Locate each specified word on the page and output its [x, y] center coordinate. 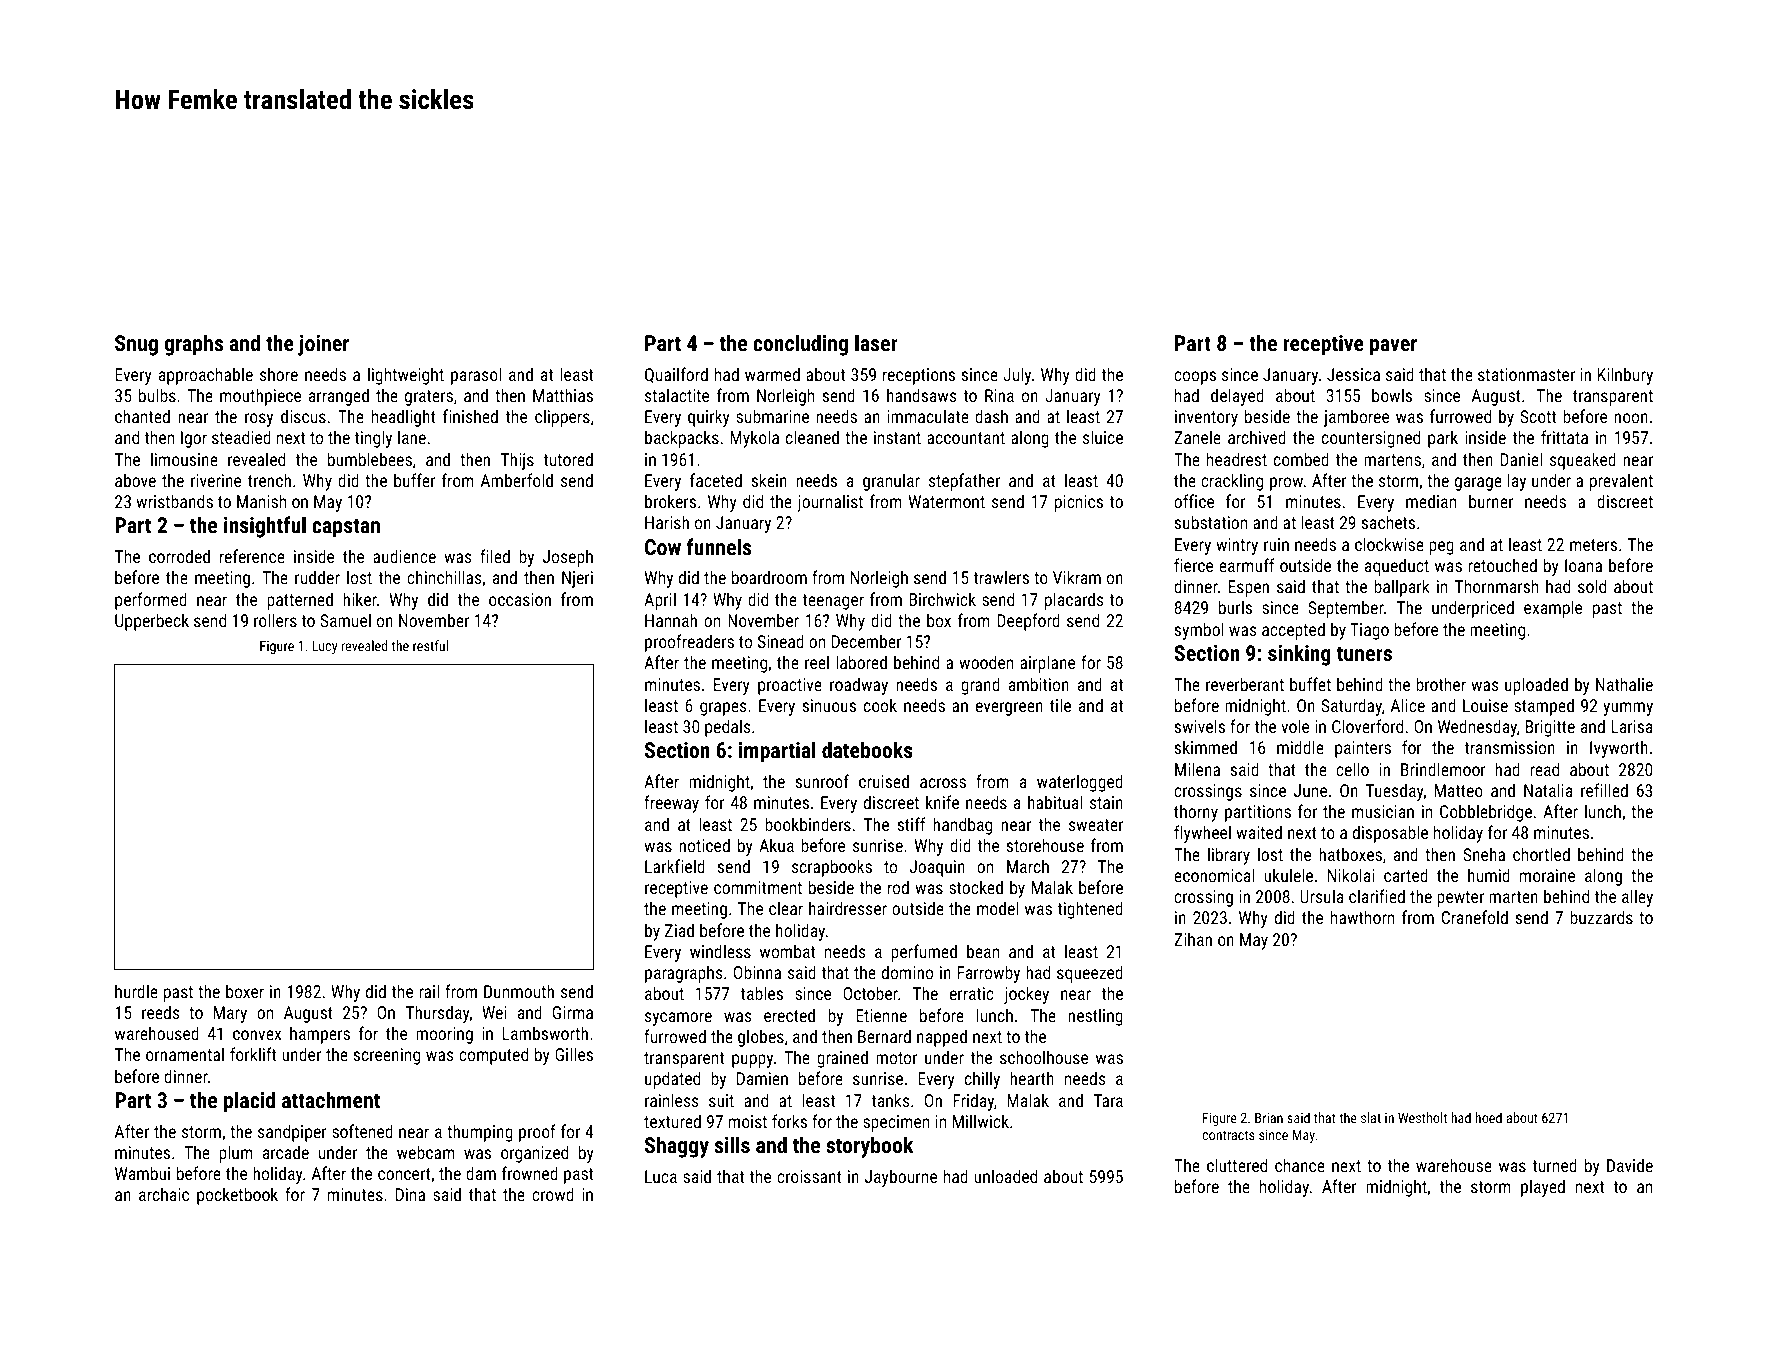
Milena [1197, 769]
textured [672, 1121]
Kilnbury [1625, 376]
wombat [787, 951]
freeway [671, 804]
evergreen [1009, 709]
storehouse [1045, 845]
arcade [286, 1152]
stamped [1544, 707]
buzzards [1601, 917]
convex [257, 1035]
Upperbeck [152, 622]
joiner [323, 345]
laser [876, 342]
